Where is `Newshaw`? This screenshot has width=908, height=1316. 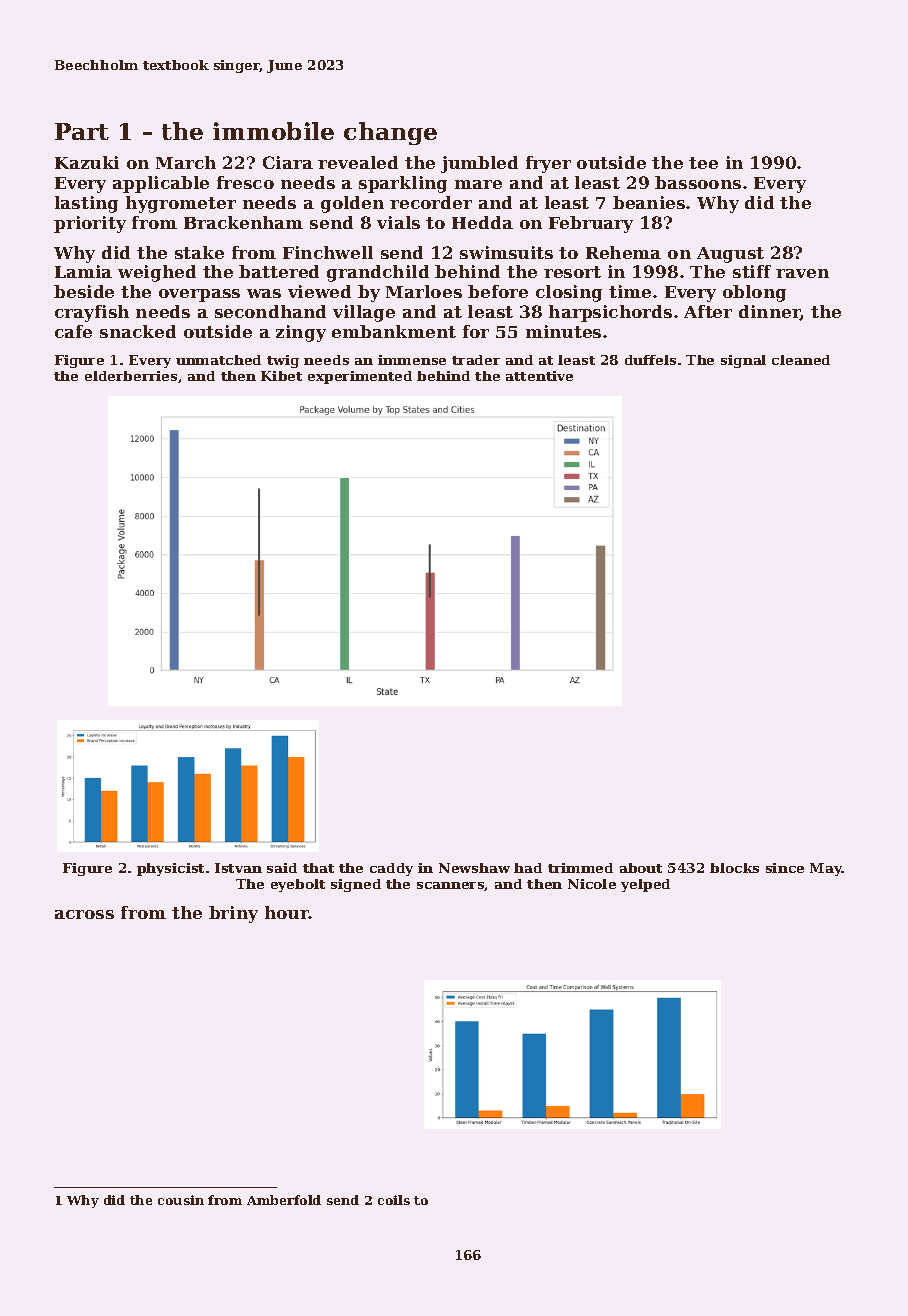
Newshaw is located at coordinates (474, 868).
